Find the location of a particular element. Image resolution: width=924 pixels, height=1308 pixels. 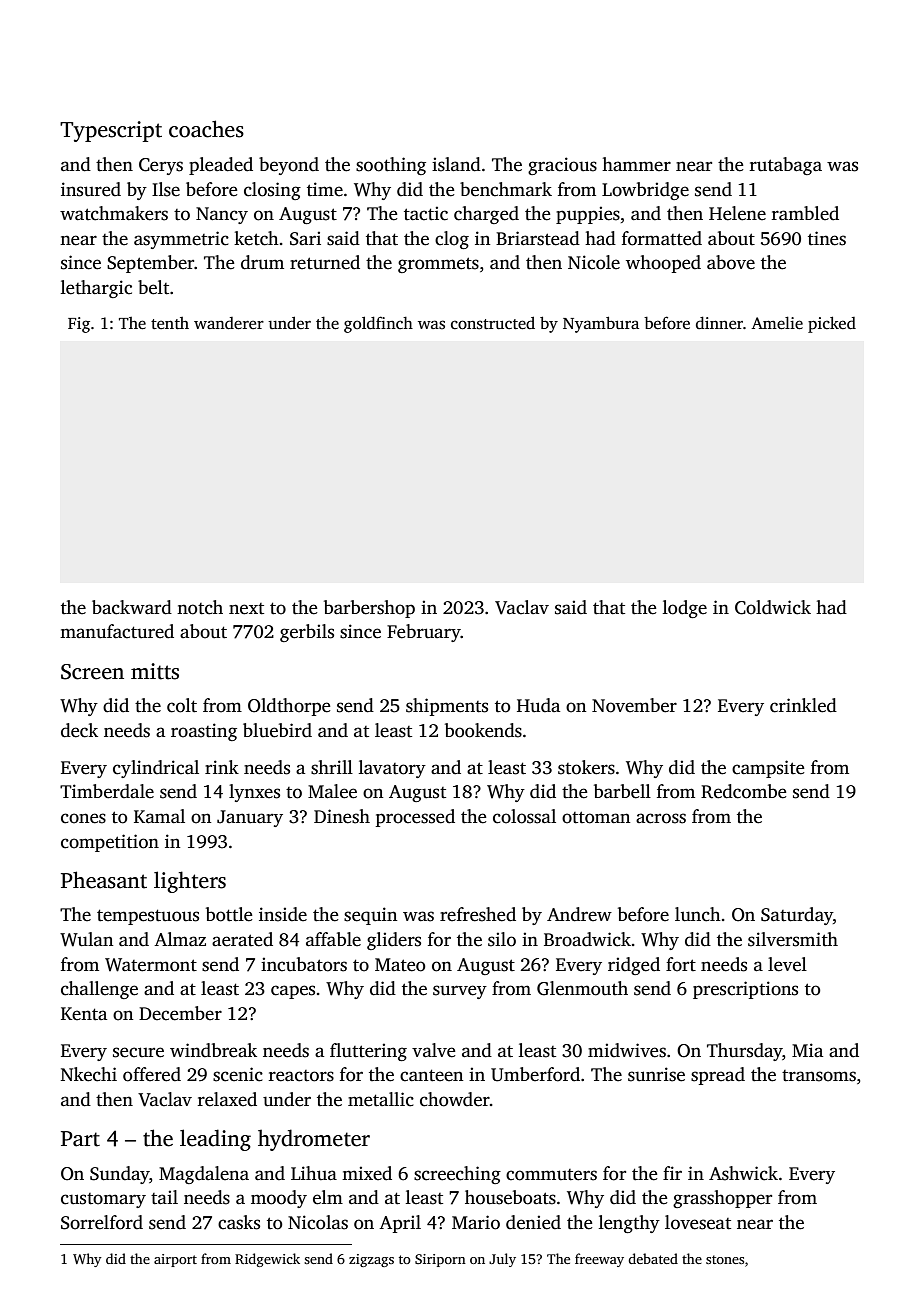

capes is located at coordinates (293, 992).
